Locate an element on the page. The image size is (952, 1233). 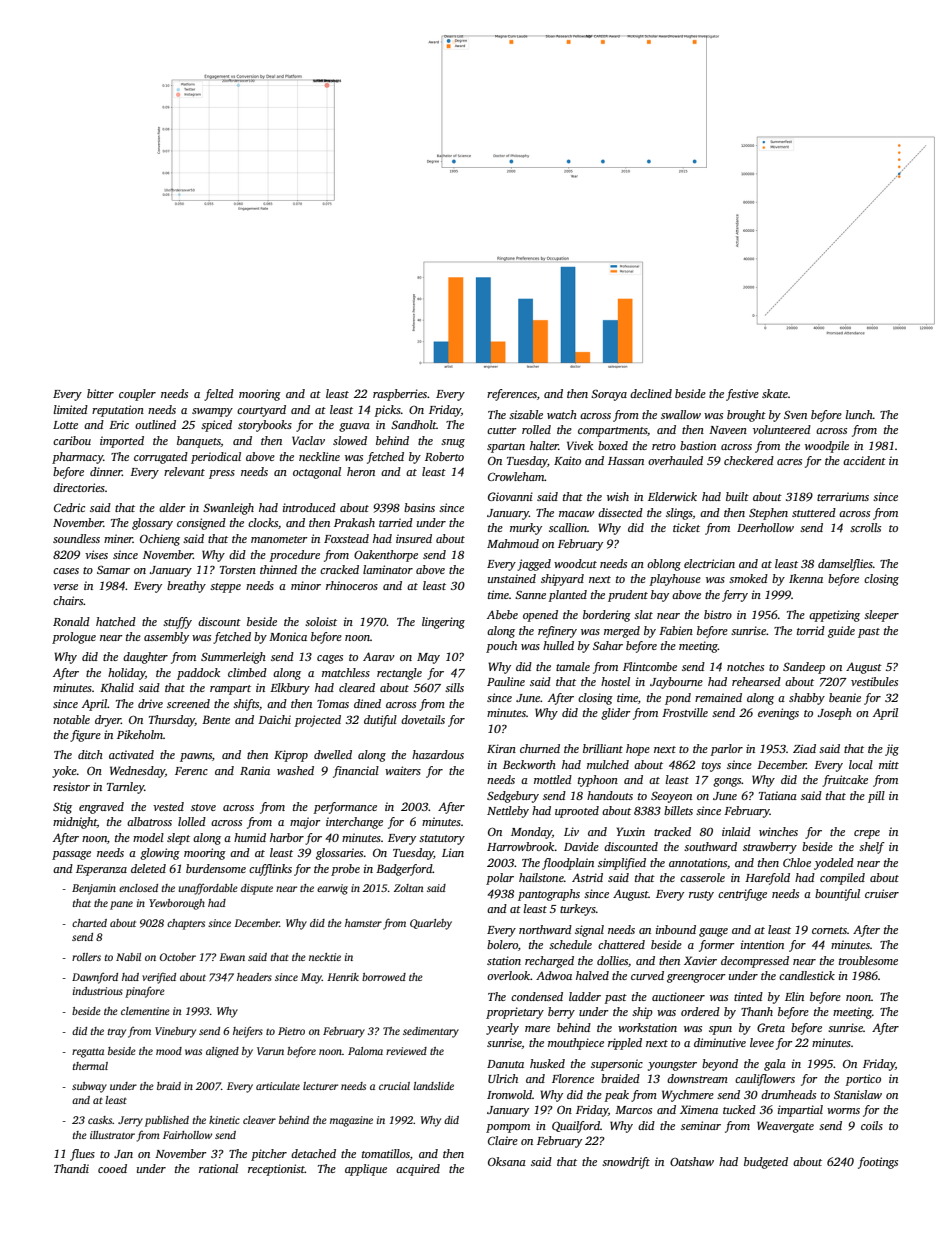
pouch is located at coordinates (501, 647).
